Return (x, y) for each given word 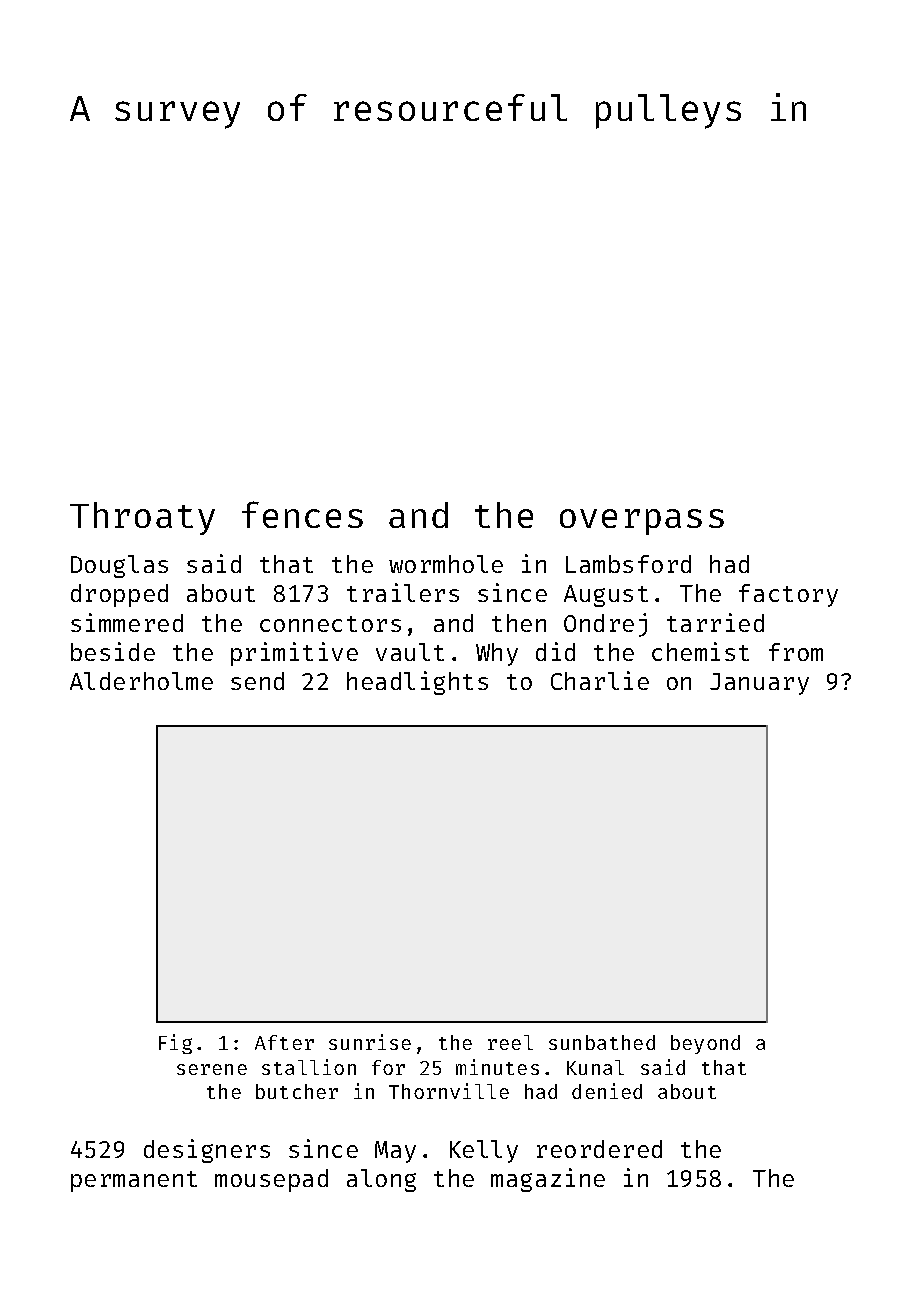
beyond (705, 1044)
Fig (175, 1044)
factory (788, 595)
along (381, 1180)
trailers (403, 592)
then (519, 623)
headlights (417, 683)
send (257, 681)
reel (510, 1042)
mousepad (271, 1180)
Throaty (142, 518)
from (796, 652)
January (759, 684)
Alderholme (141, 681)
